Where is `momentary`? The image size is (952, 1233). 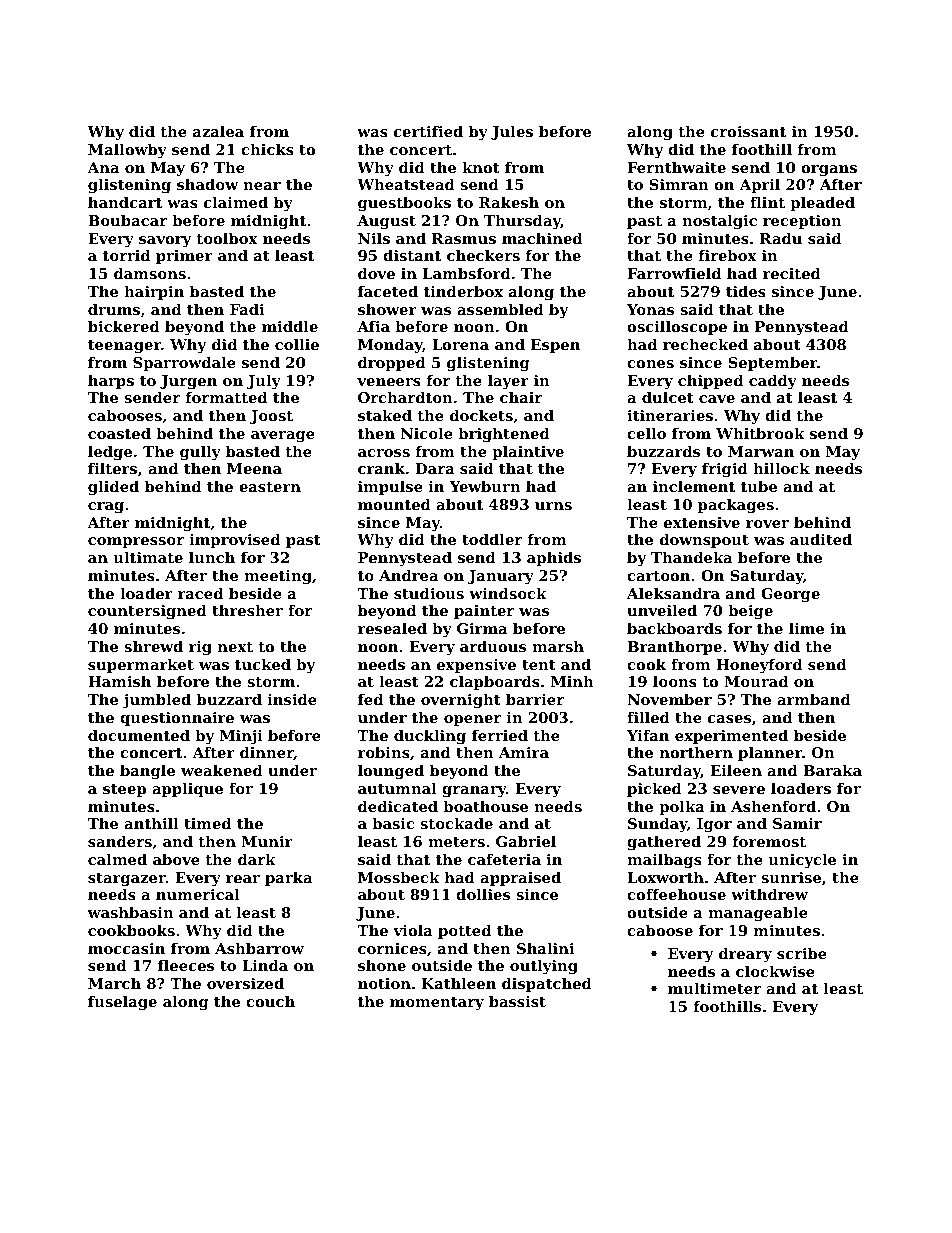 momentary is located at coordinates (437, 1004).
